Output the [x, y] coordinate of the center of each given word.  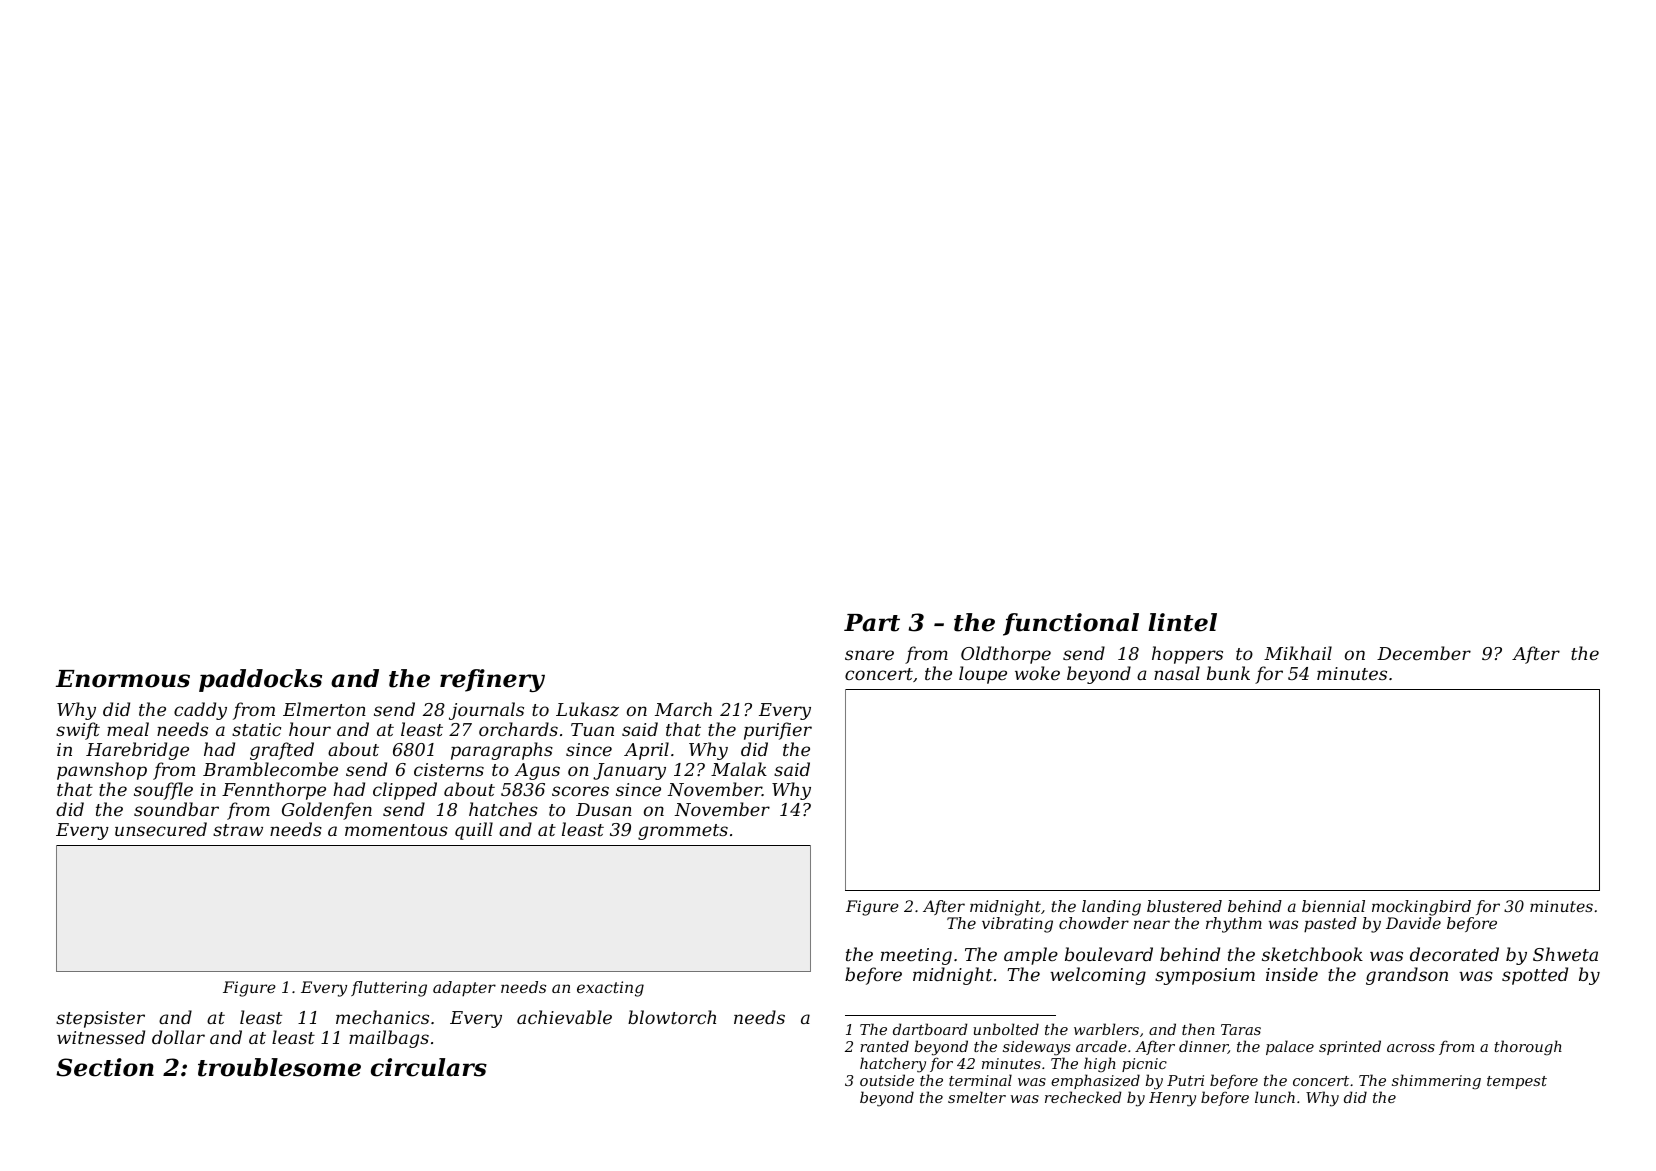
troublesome [279, 1067]
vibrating [1017, 925]
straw [238, 830]
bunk [1228, 673]
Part [872, 623]
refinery [492, 680]
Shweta [1565, 954]
